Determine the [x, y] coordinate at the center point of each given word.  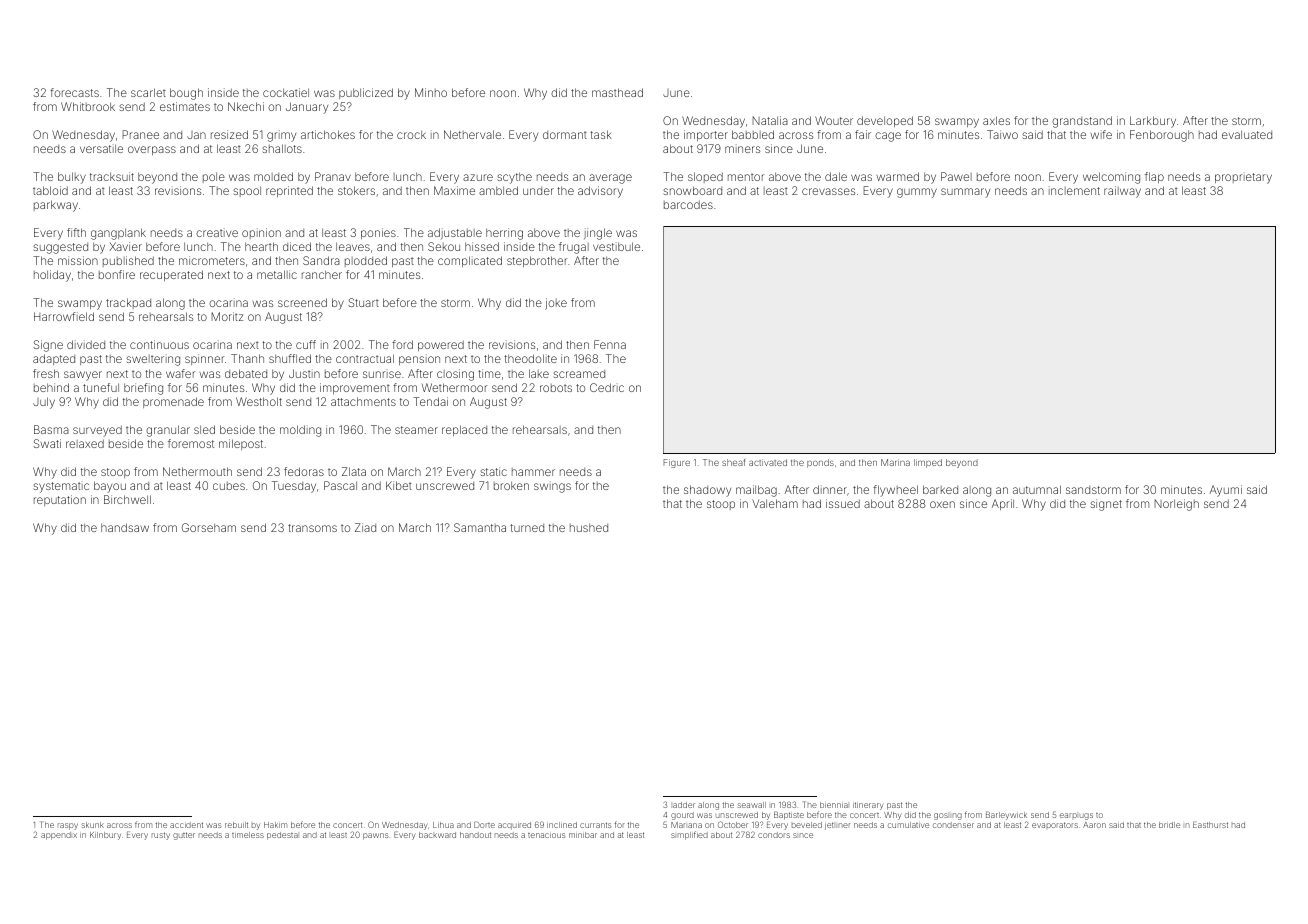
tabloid [50, 190]
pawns [376, 836]
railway [1122, 192]
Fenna [610, 344]
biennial [834, 805]
